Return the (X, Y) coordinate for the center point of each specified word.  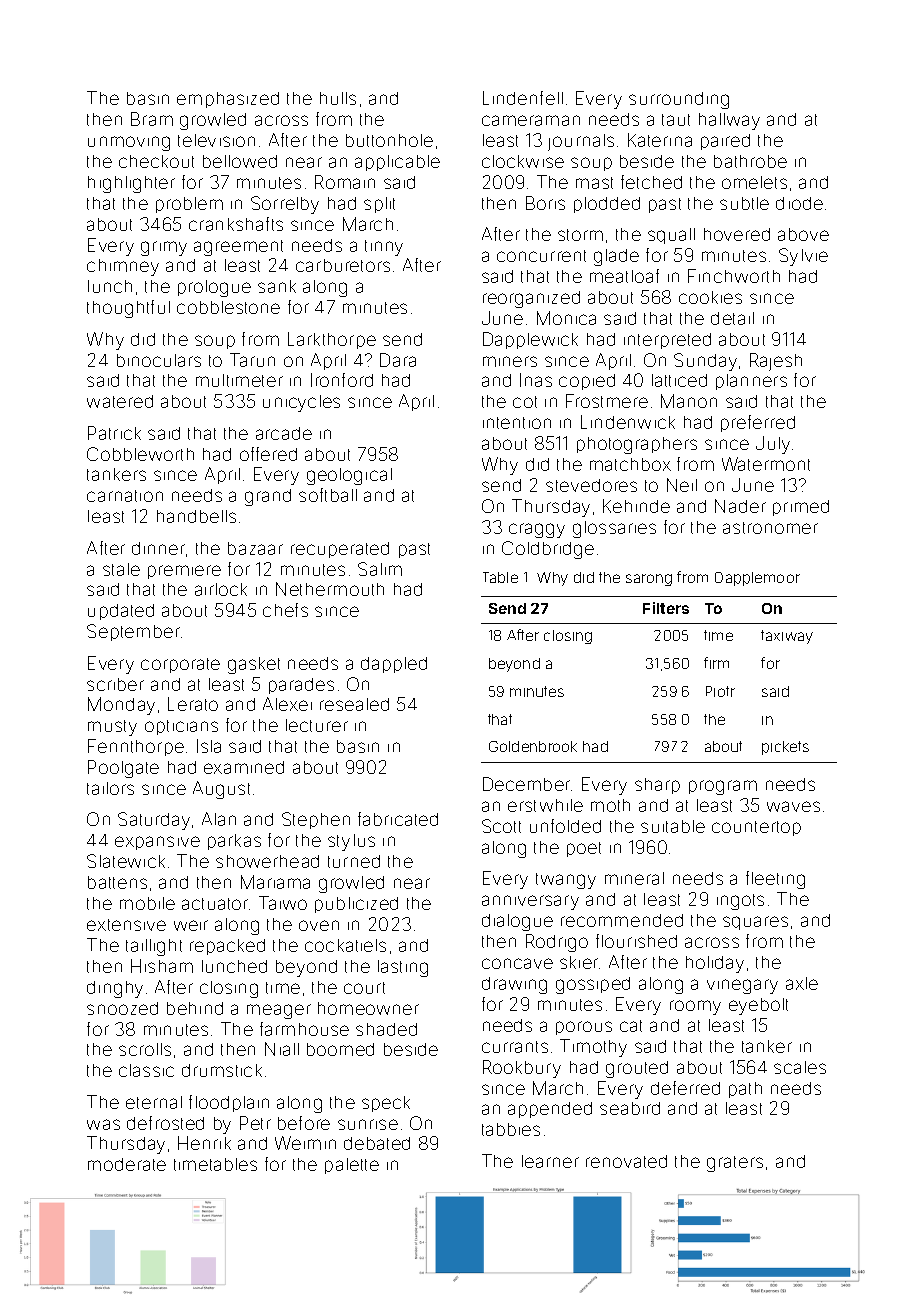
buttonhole (389, 140)
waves (793, 806)
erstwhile (545, 805)
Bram (152, 119)
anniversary (530, 902)
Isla (209, 746)
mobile (147, 903)
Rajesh (776, 362)
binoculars (159, 360)
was (103, 1124)
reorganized (531, 299)
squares (755, 923)
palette (352, 1166)
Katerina (660, 140)
